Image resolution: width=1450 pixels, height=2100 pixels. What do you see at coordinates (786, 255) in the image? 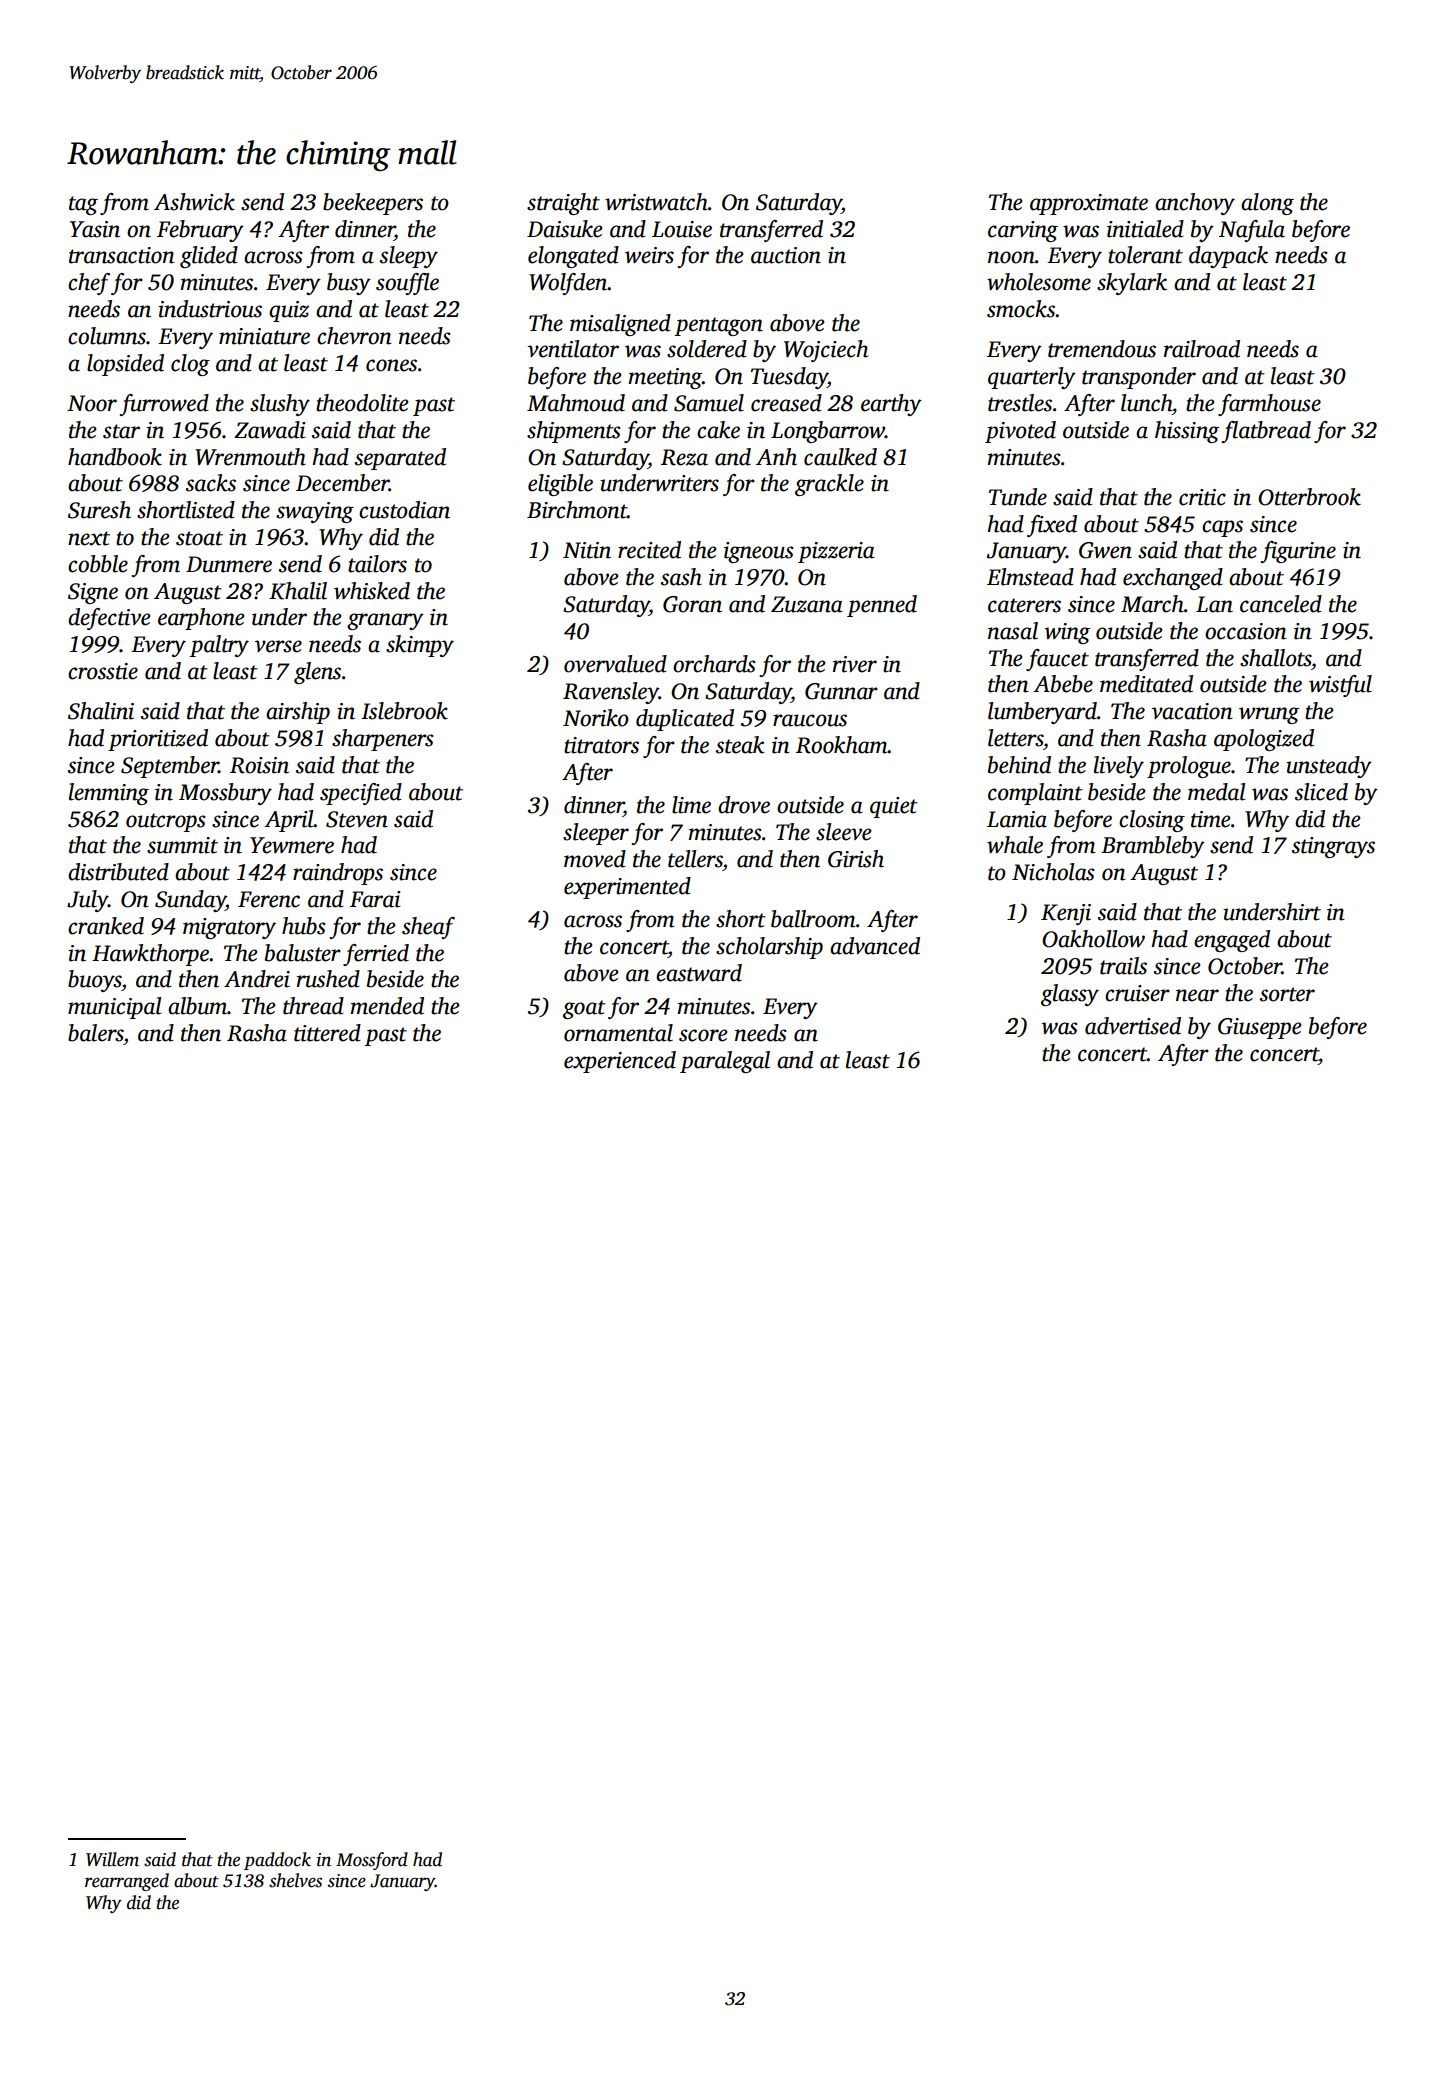
I see `auction` at bounding box center [786, 255].
